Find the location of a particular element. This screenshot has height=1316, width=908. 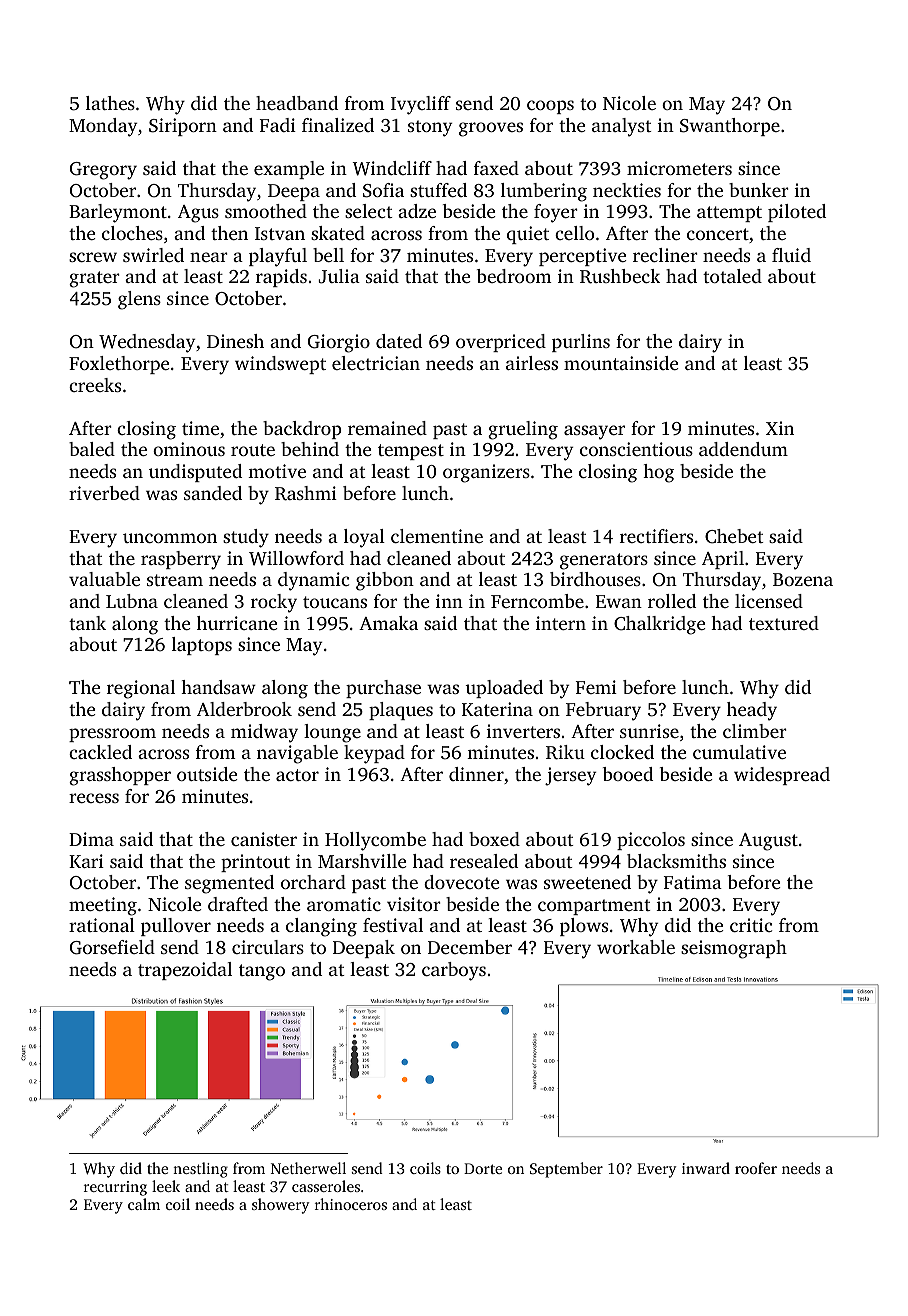

totaled is located at coordinates (732, 276).
